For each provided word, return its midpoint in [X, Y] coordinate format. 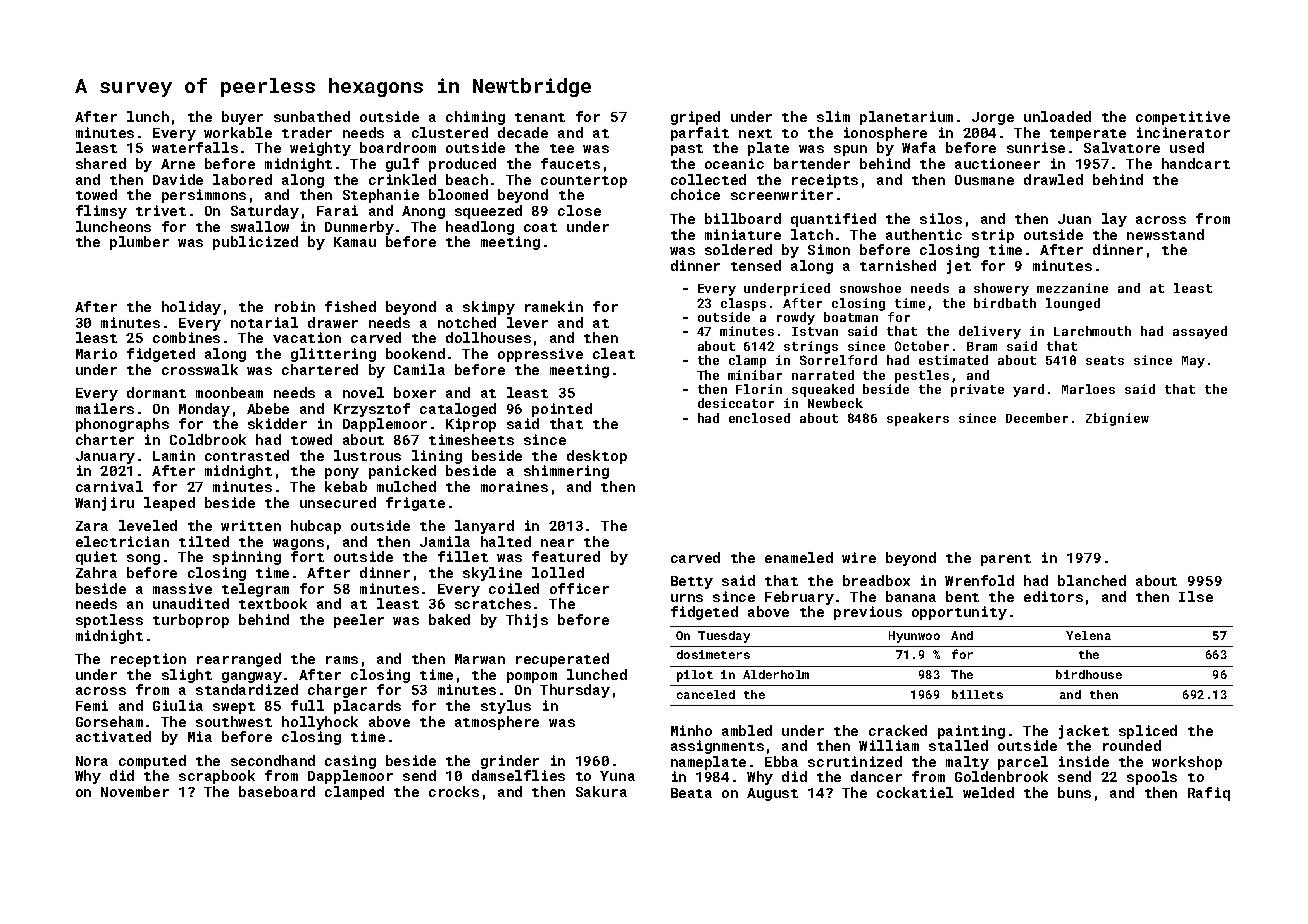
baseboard [277, 791]
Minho [691, 730]
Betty [692, 582]
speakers [918, 419]
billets [977, 694]
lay [1114, 220]
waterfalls [195, 147]
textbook [273, 603]
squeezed [488, 212]
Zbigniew [1117, 419]
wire [859, 557]
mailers [105, 408]
